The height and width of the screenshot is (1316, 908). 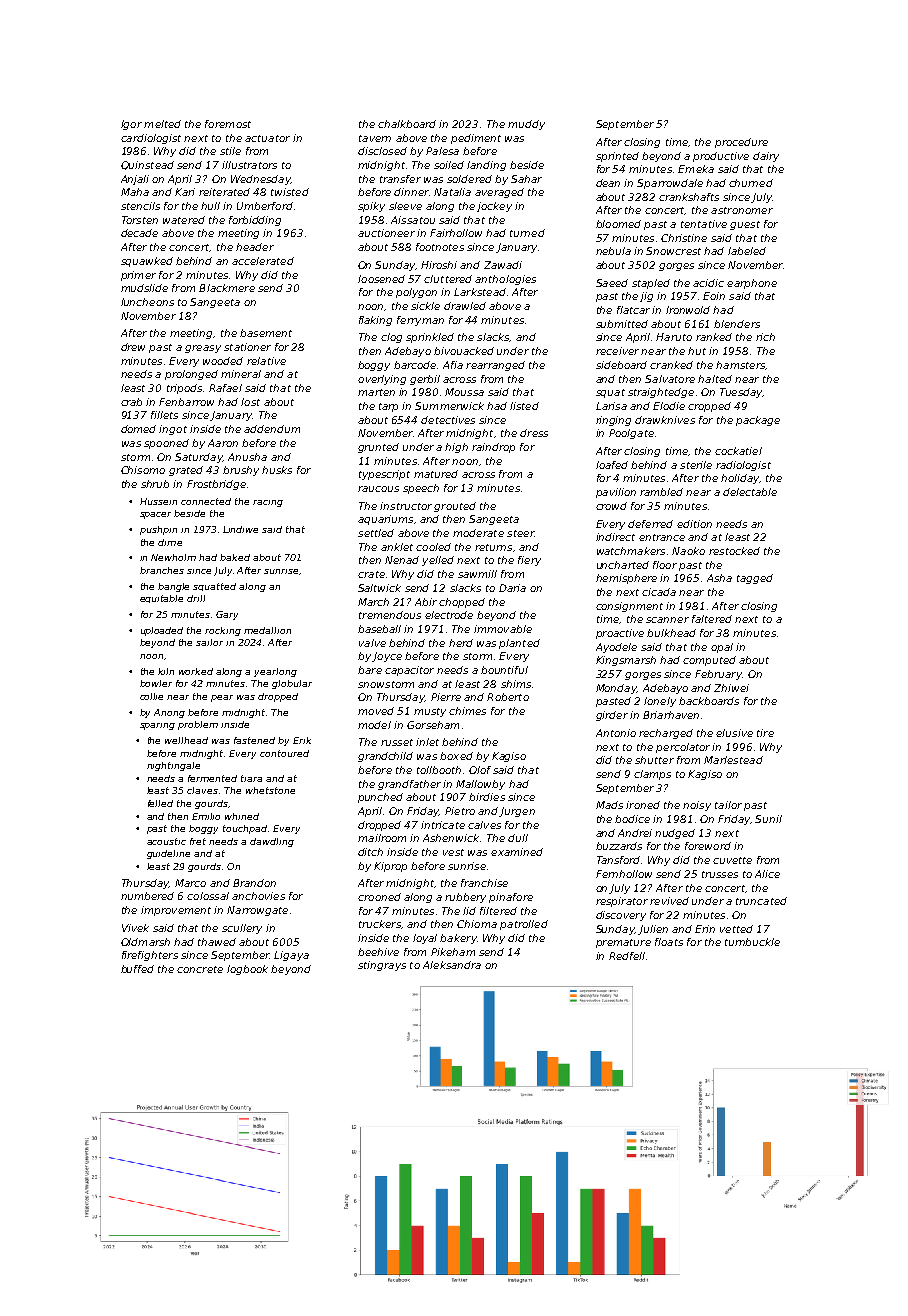 I want to click on medallion, so click(x=267, y=630).
